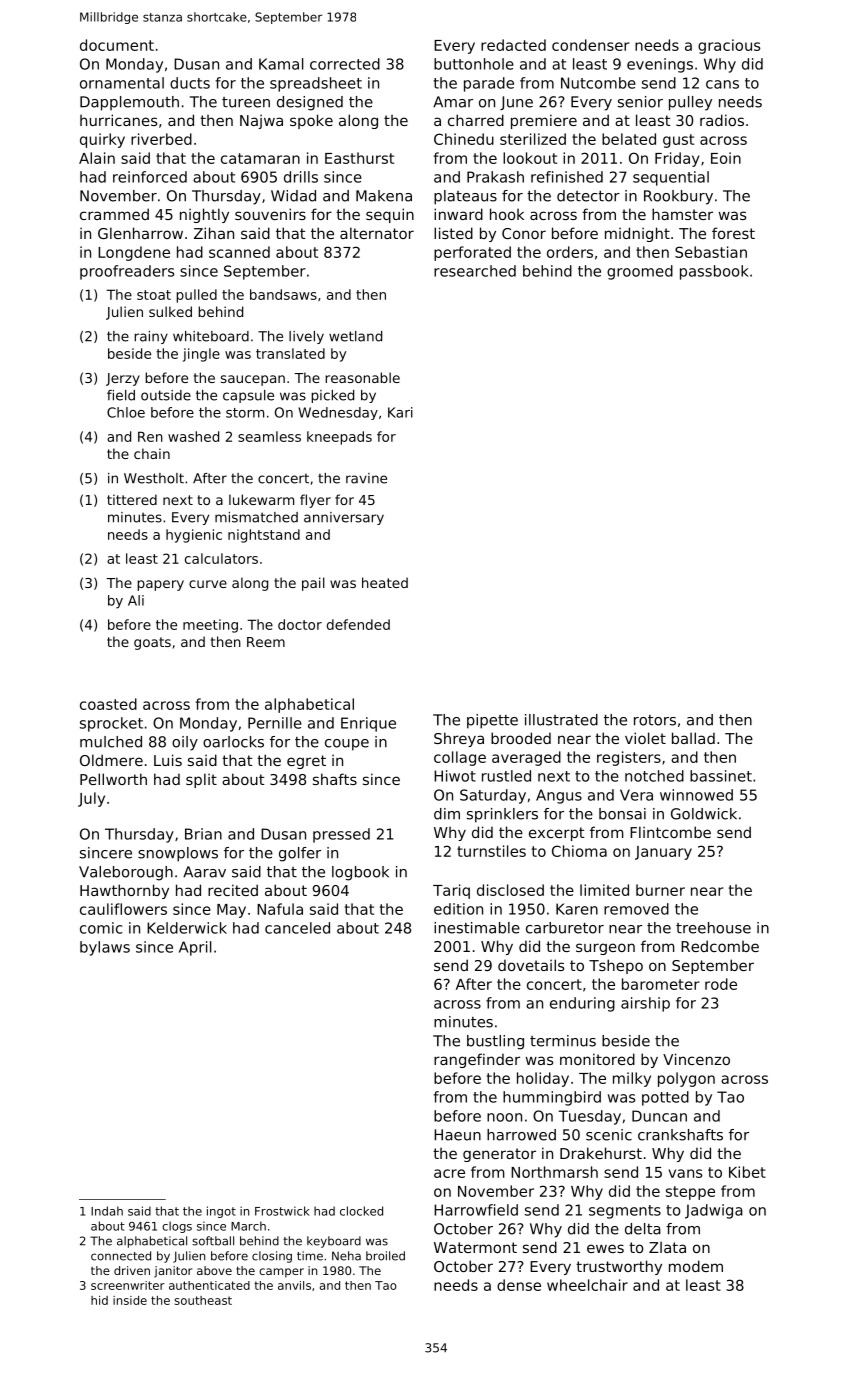  I want to click on hygienic, so click(194, 536).
